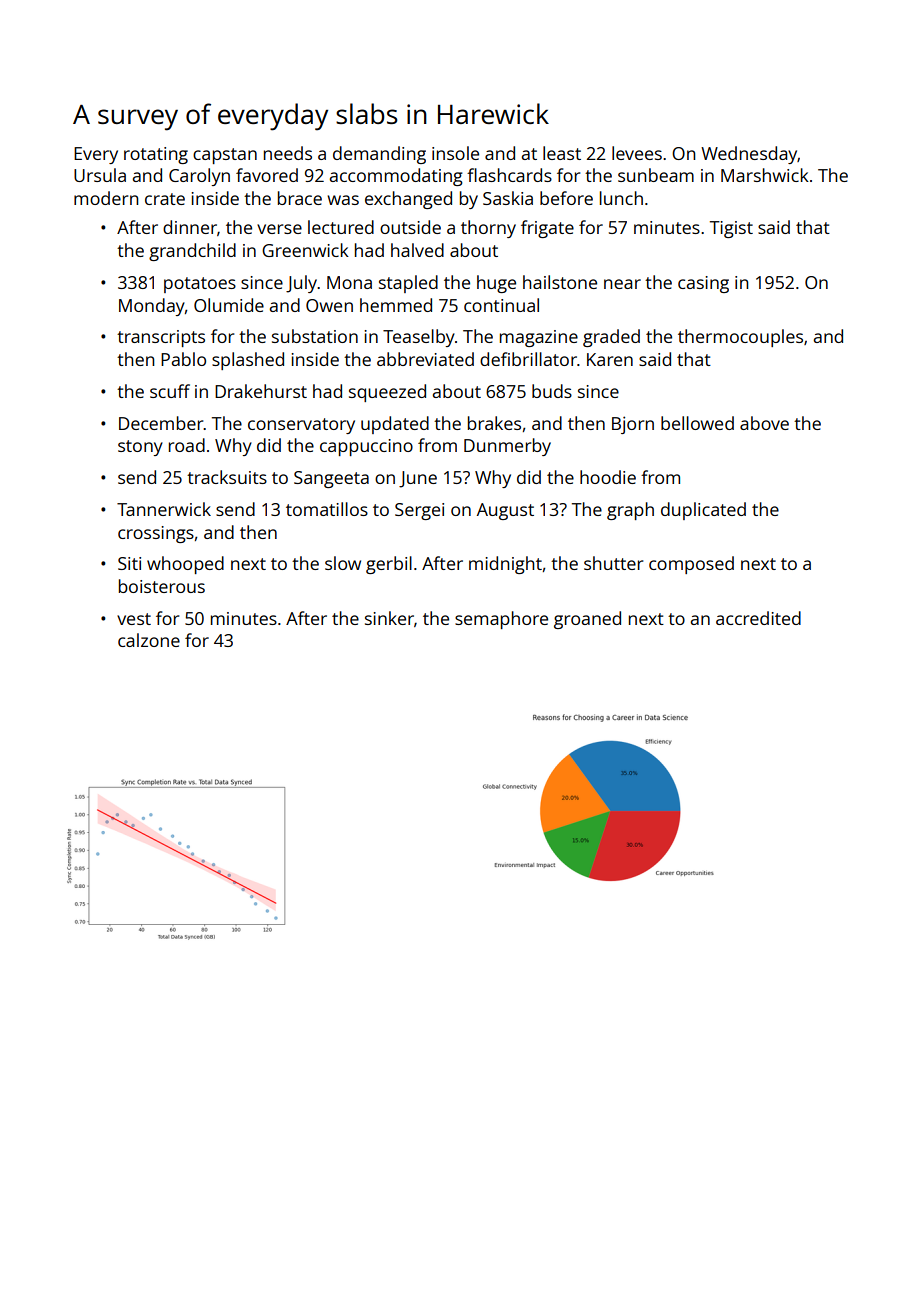 Image resolution: width=924 pixels, height=1308 pixels. What do you see at coordinates (419, 511) in the document?
I see `Sergei` at bounding box center [419, 511].
